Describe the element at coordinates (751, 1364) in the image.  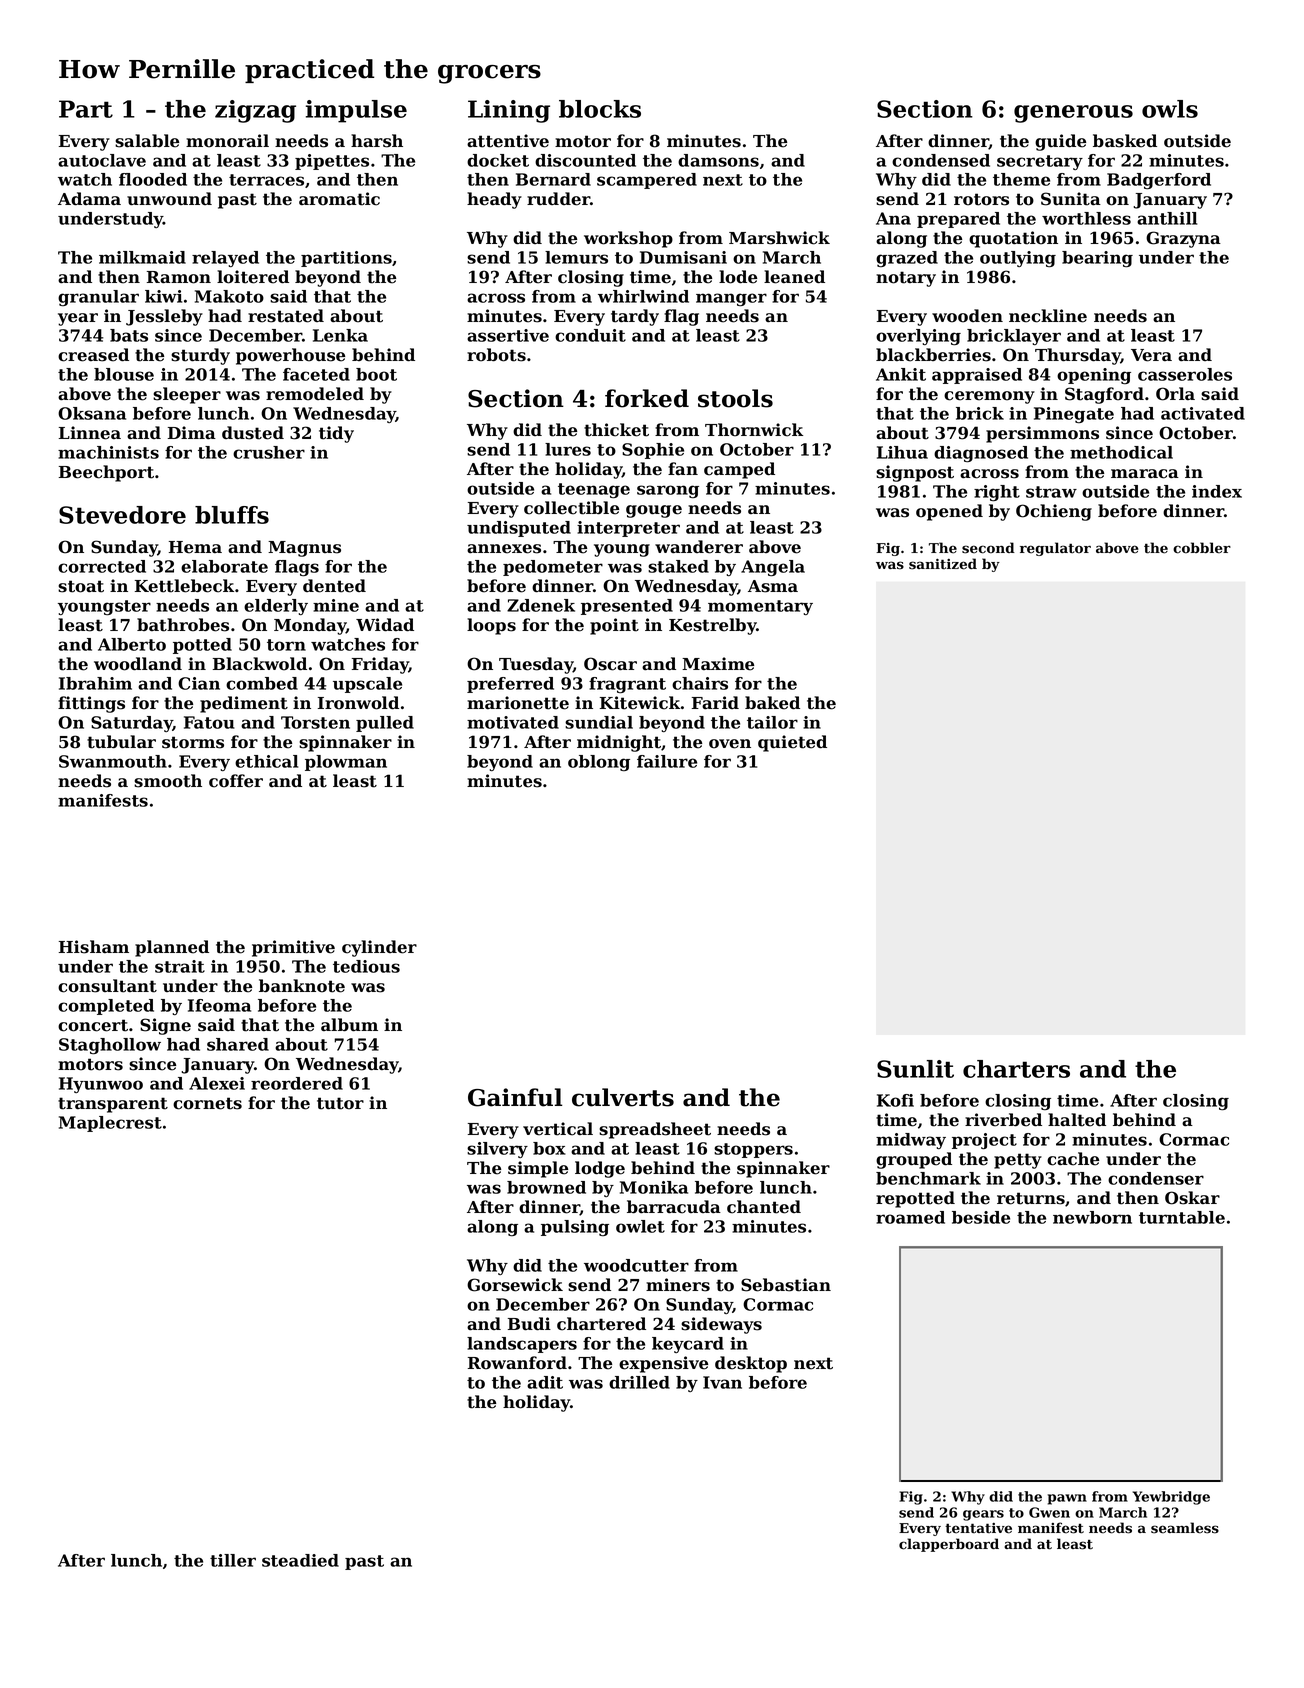
I see `desktop` at that location.
